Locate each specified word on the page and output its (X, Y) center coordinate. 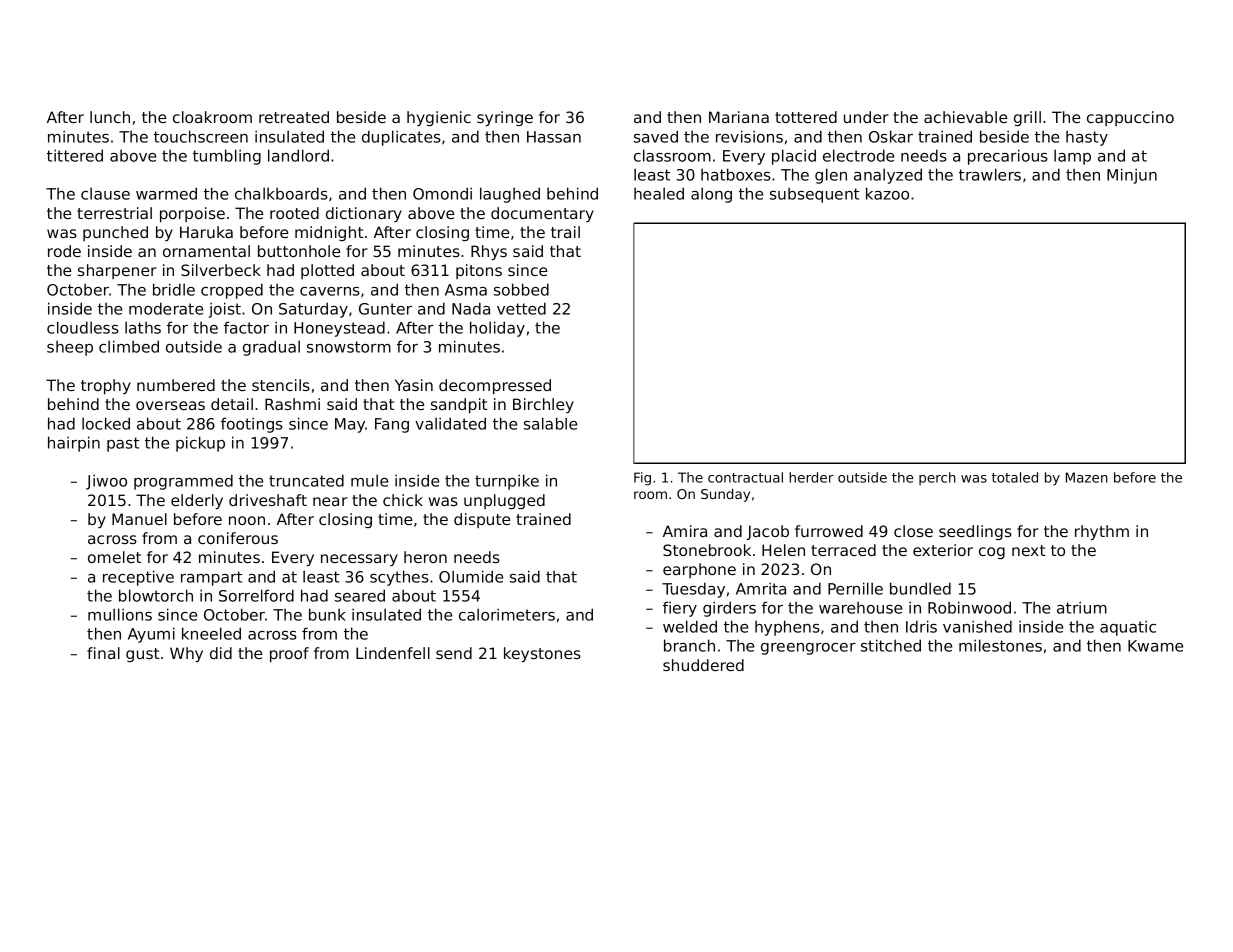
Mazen (1087, 477)
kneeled (211, 633)
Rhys (489, 252)
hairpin (74, 444)
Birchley (543, 405)
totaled (1015, 477)
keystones (542, 654)
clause (105, 193)
